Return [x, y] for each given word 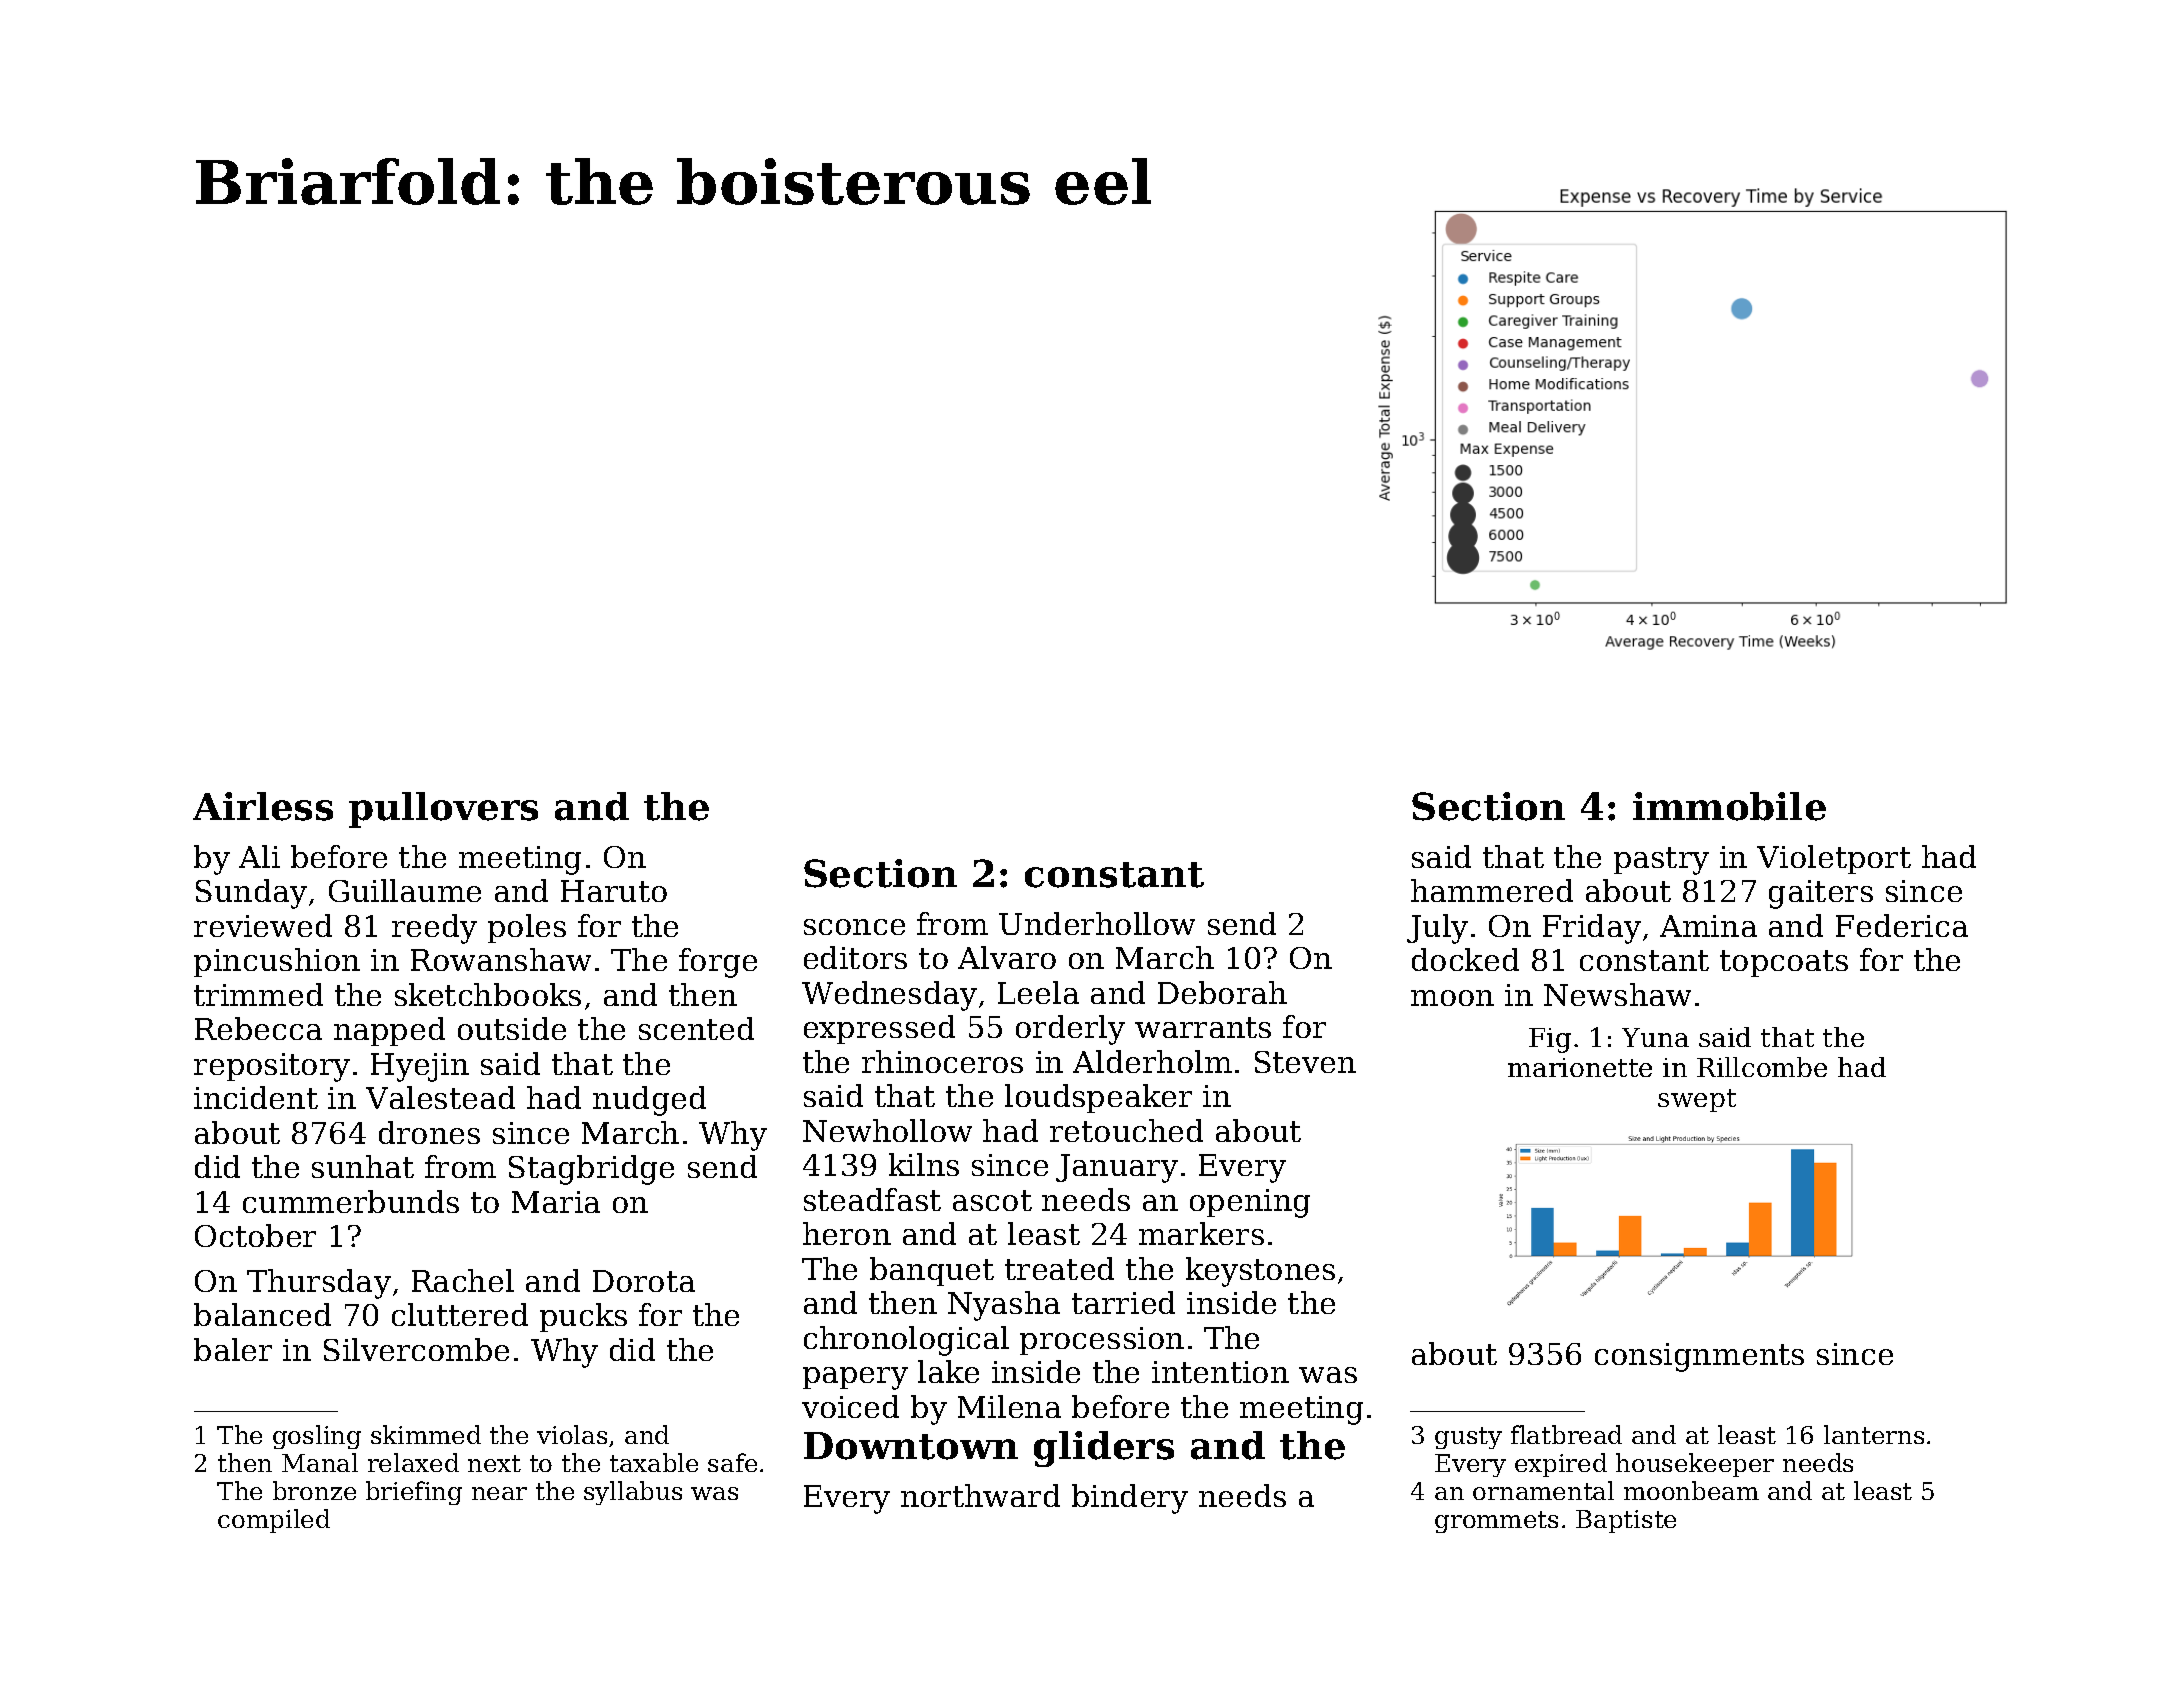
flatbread [1566, 1434]
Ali [259, 856]
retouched [1126, 1130]
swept [1697, 1100]
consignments [1699, 1357]
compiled [274, 1521]
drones [429, 1132]
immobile [1729, 806]
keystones [1260, 1272]
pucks [583, 1317]
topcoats [1784, 963]
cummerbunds [351, 1201]
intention [1220, 1372]
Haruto [614, 891]
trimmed [258, 994]
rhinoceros [942, 1061]
